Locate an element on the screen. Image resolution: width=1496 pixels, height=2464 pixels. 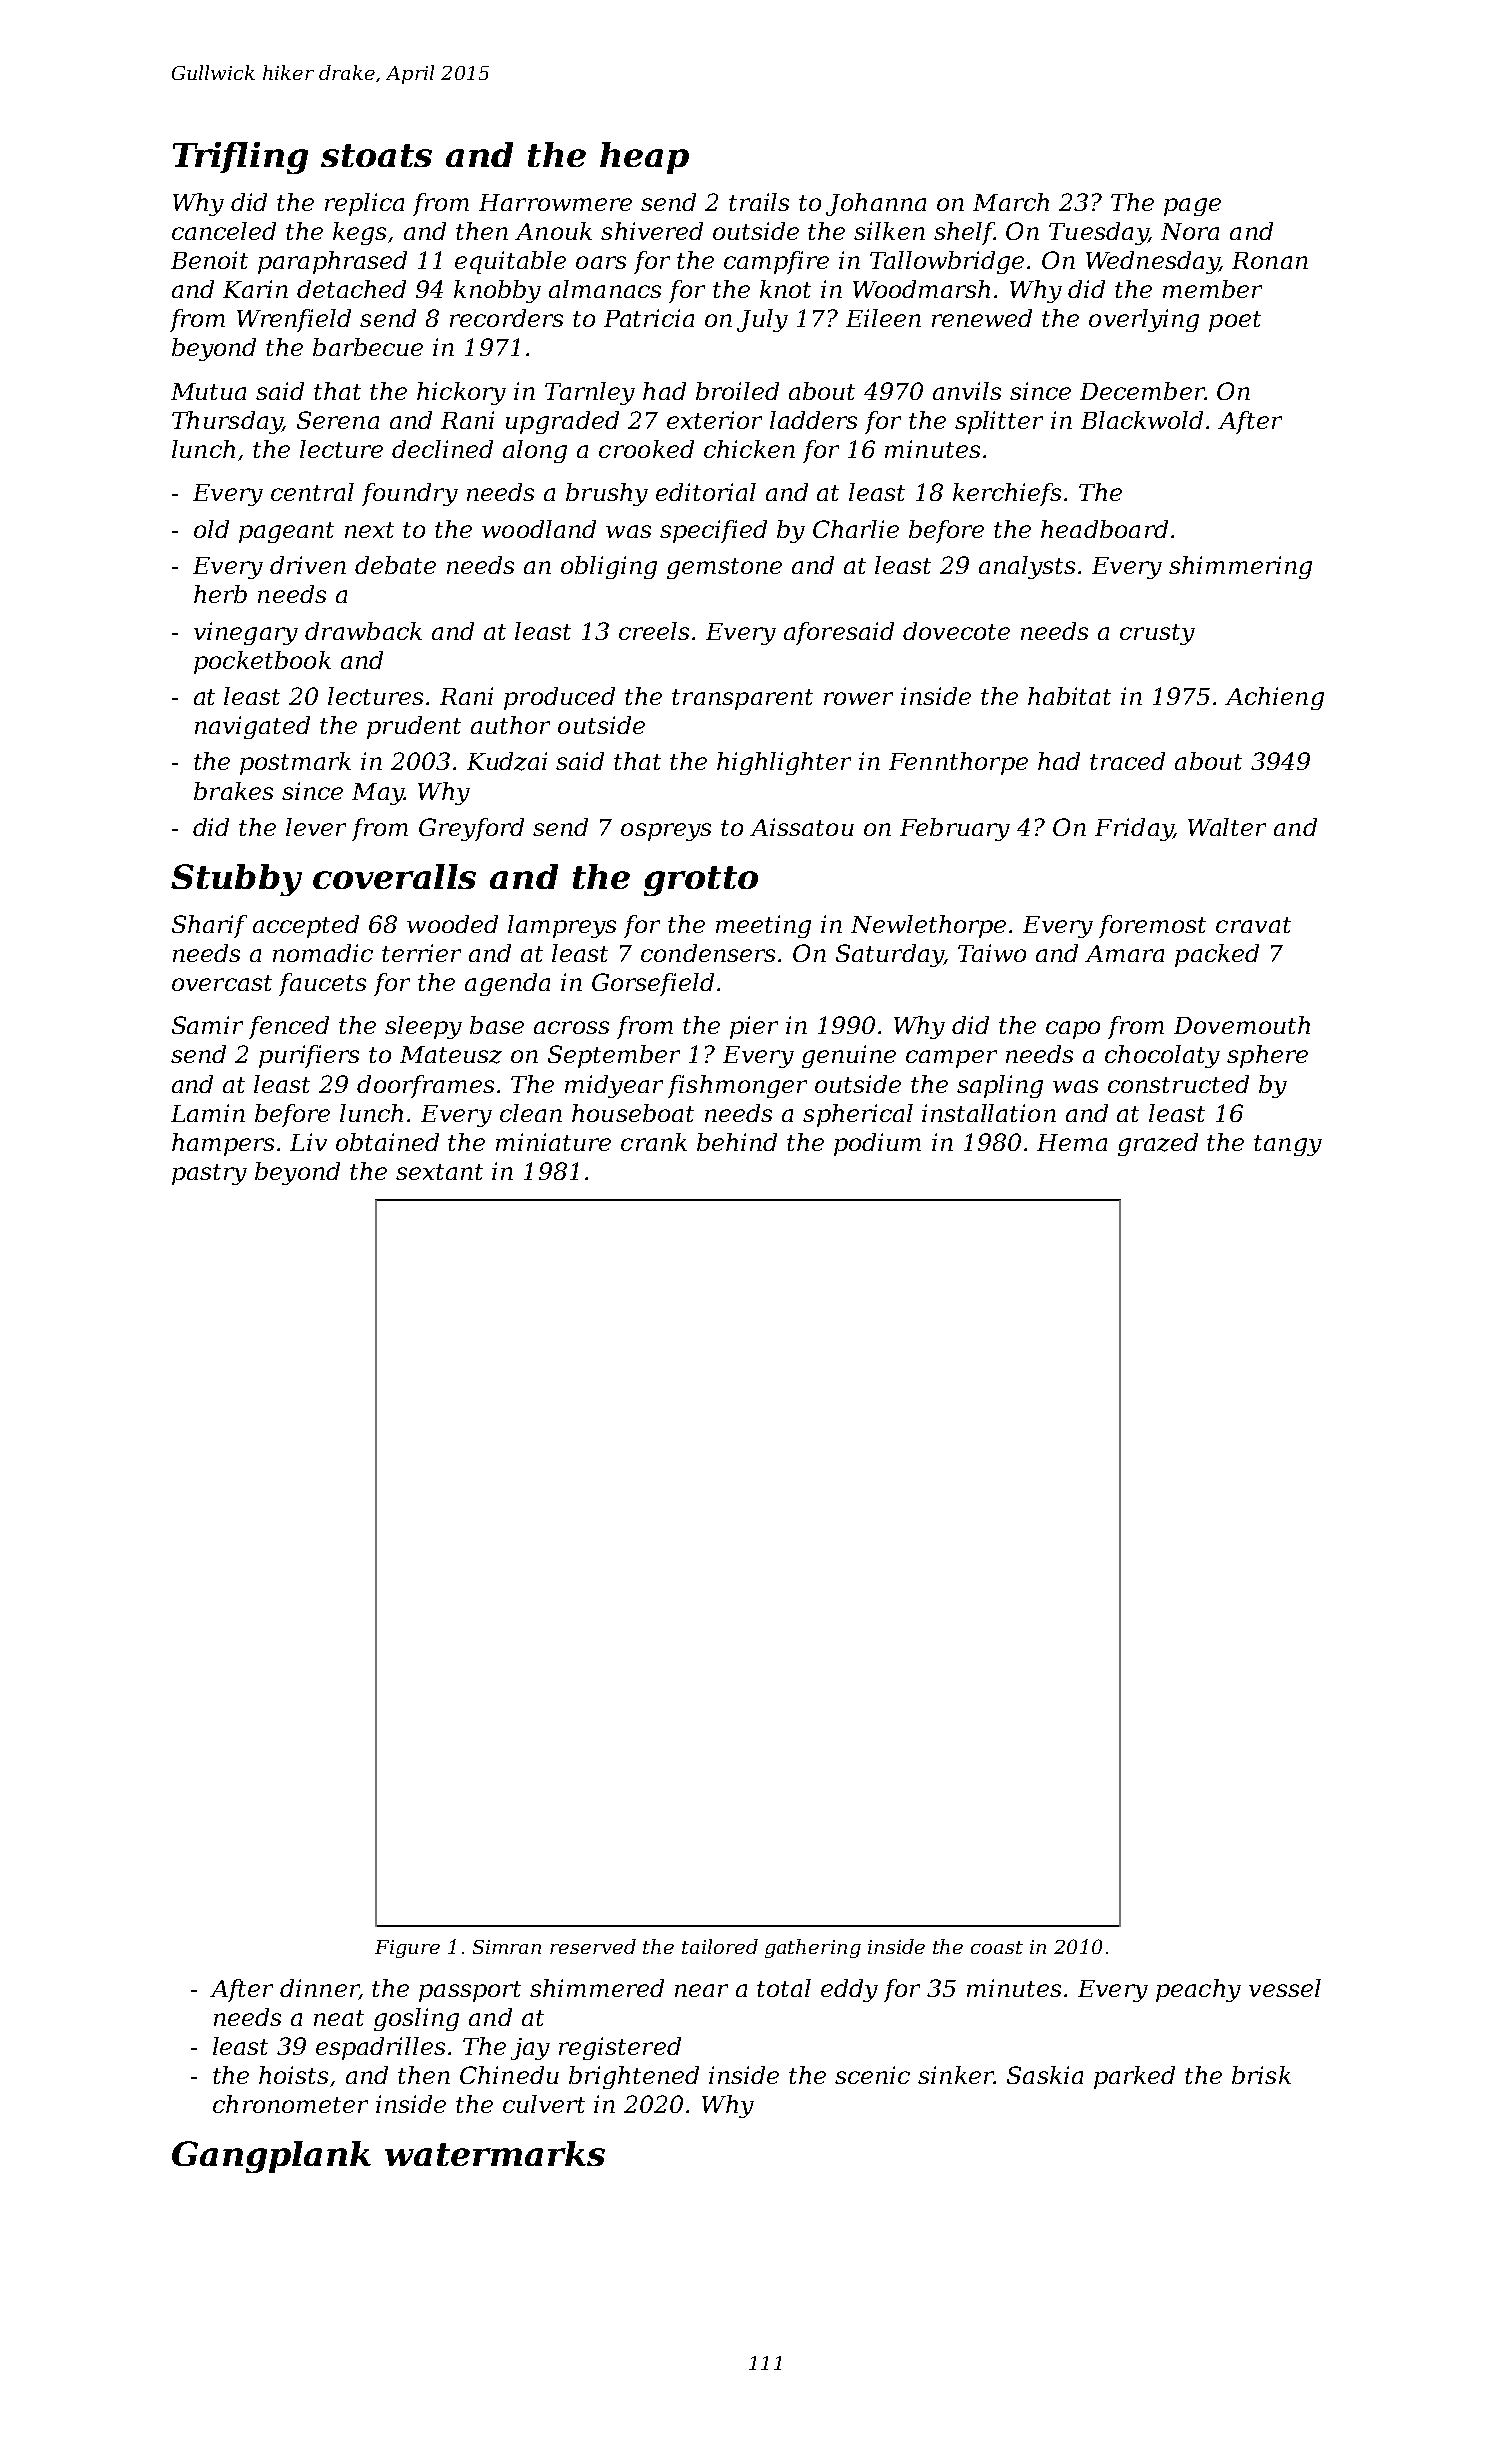
tailored is located at coordinates (720, 1946).
